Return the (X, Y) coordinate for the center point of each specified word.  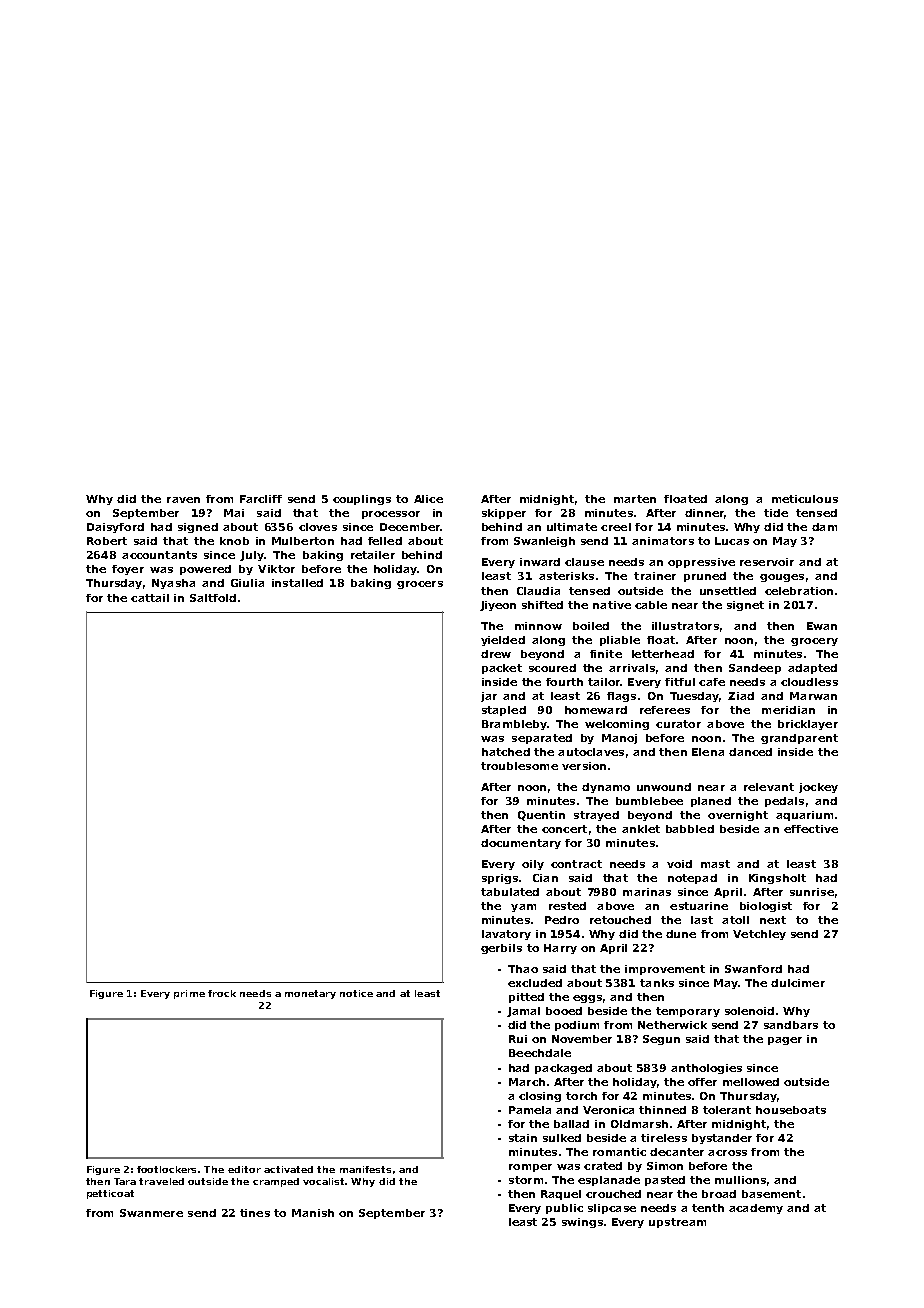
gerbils (501, 949)
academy (756, 1209)
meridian (788, 710)
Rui (518, 1039)
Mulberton (303, 541)
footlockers (166, 1169)
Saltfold (213, 598)
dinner (704, 513)
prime (189, 994)
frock (222, 993)
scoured (552, 668)
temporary (688, 1012)
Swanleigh (544, 542)
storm (526, 1180)
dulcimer (798, 983)
